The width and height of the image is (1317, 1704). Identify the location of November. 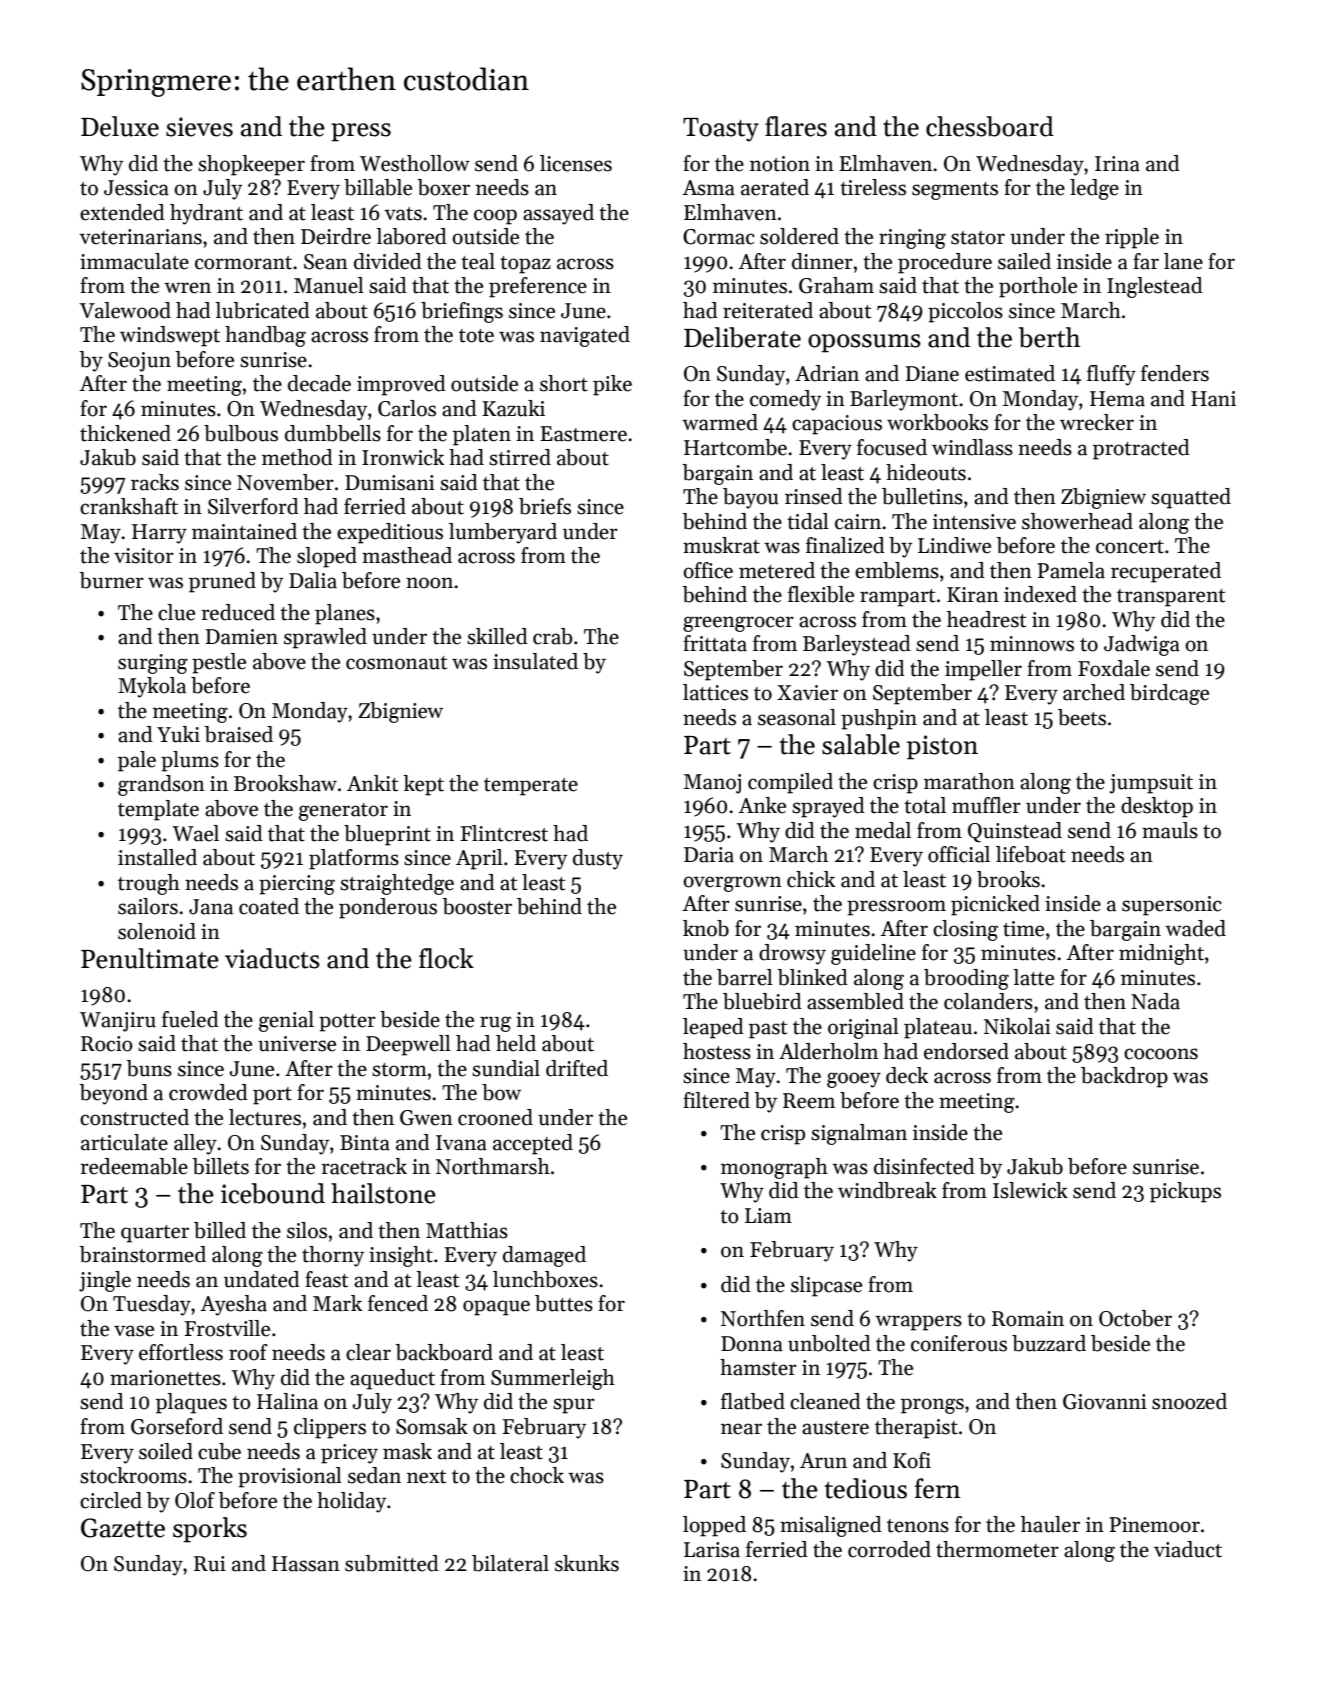
(285, 482).
